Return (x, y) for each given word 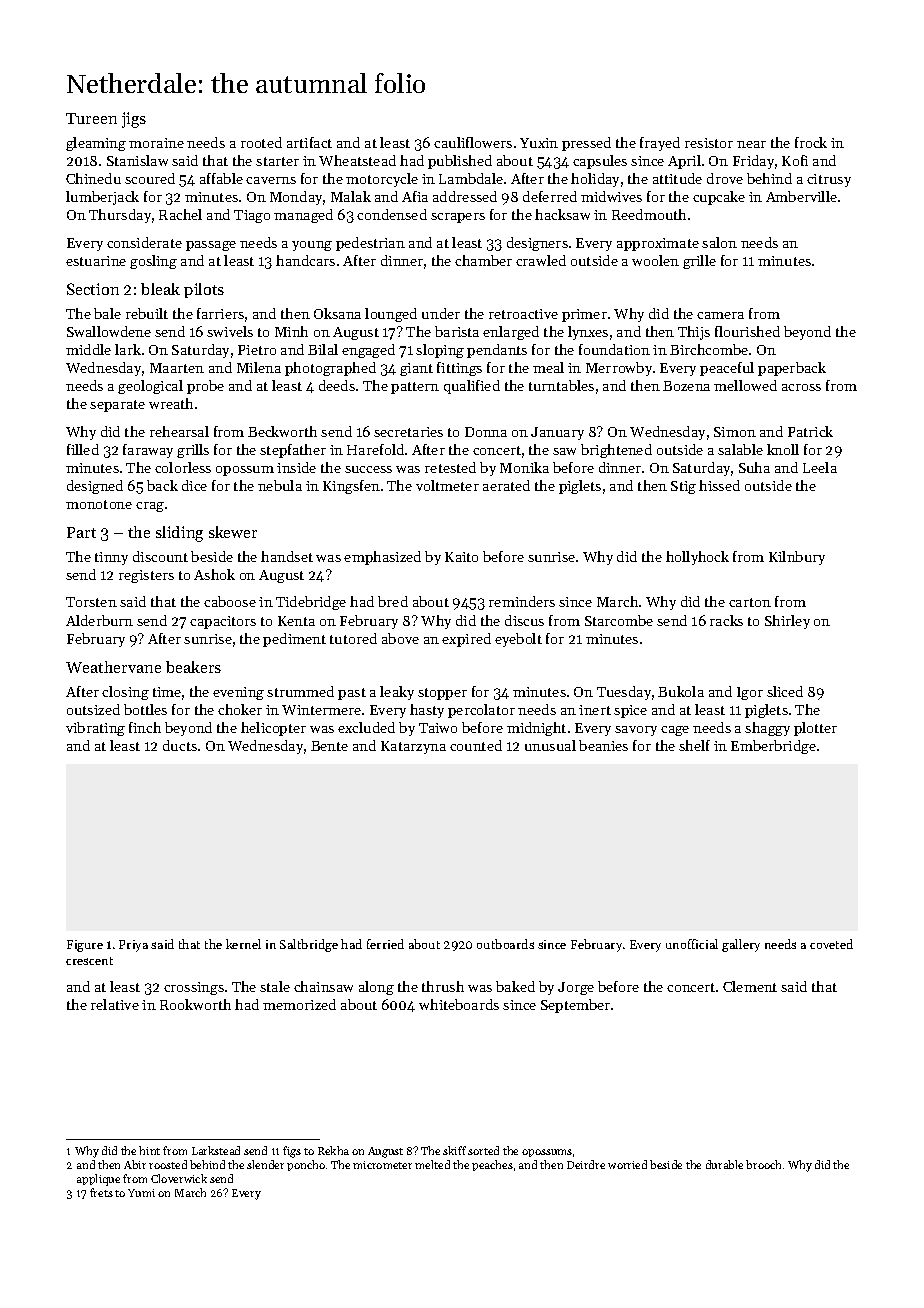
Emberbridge (773, 747)
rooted (261, 142)
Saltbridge (309, 945)
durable (724, 1164)
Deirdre (586, 1164)
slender (265, 1164)
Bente (329, 746)
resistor (709, 143)
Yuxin (539, 143)
